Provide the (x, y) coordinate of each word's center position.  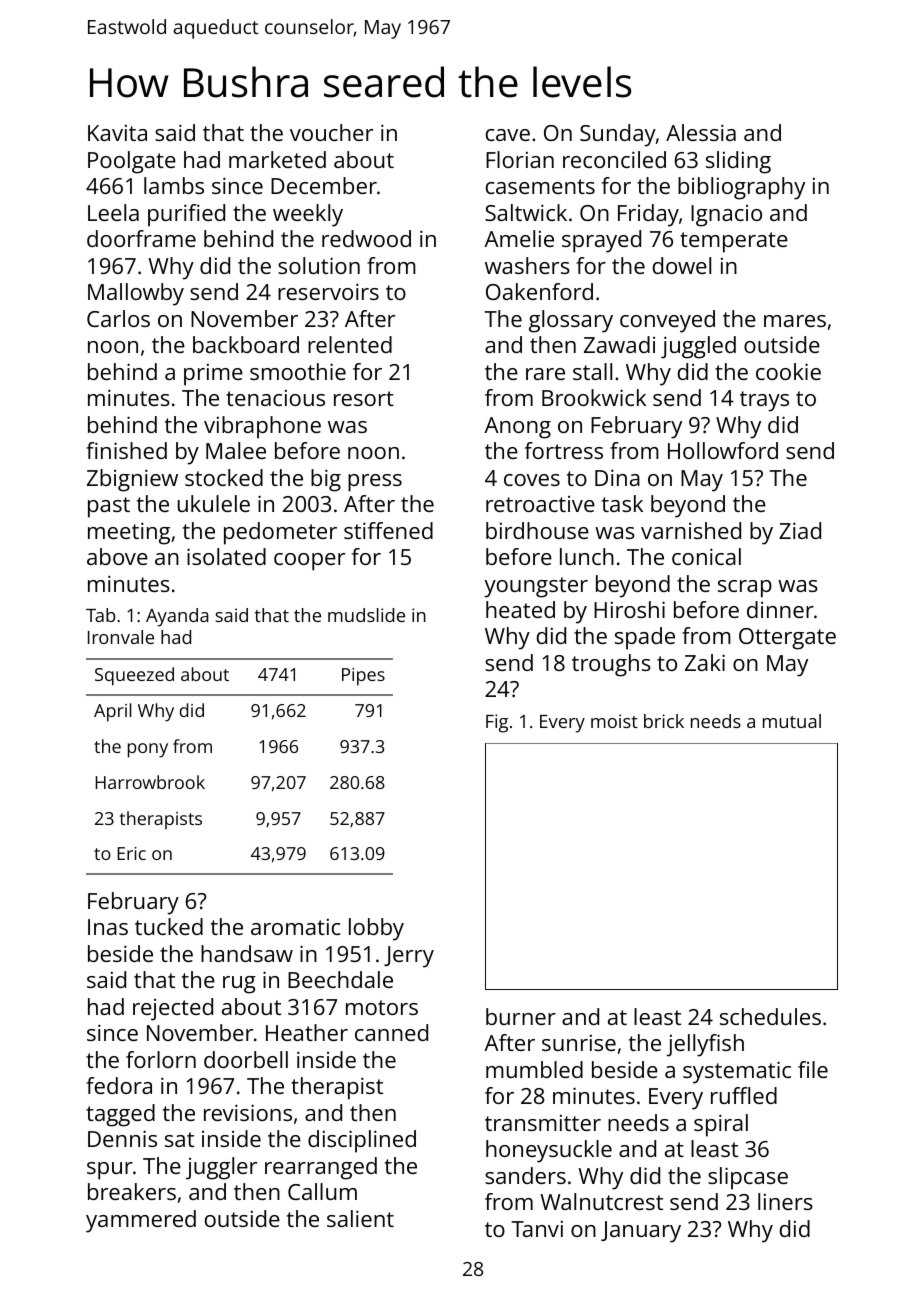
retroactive (540, 504)
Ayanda (177, 617)
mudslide (366, 615)
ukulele (214, 503)
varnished (691, 530)
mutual (792, 721)
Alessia (701, 132)
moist (614, 721)
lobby (376, 929)
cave (508, 135)
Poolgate (132, 162)
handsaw (247, 953)
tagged (120, 1115)
